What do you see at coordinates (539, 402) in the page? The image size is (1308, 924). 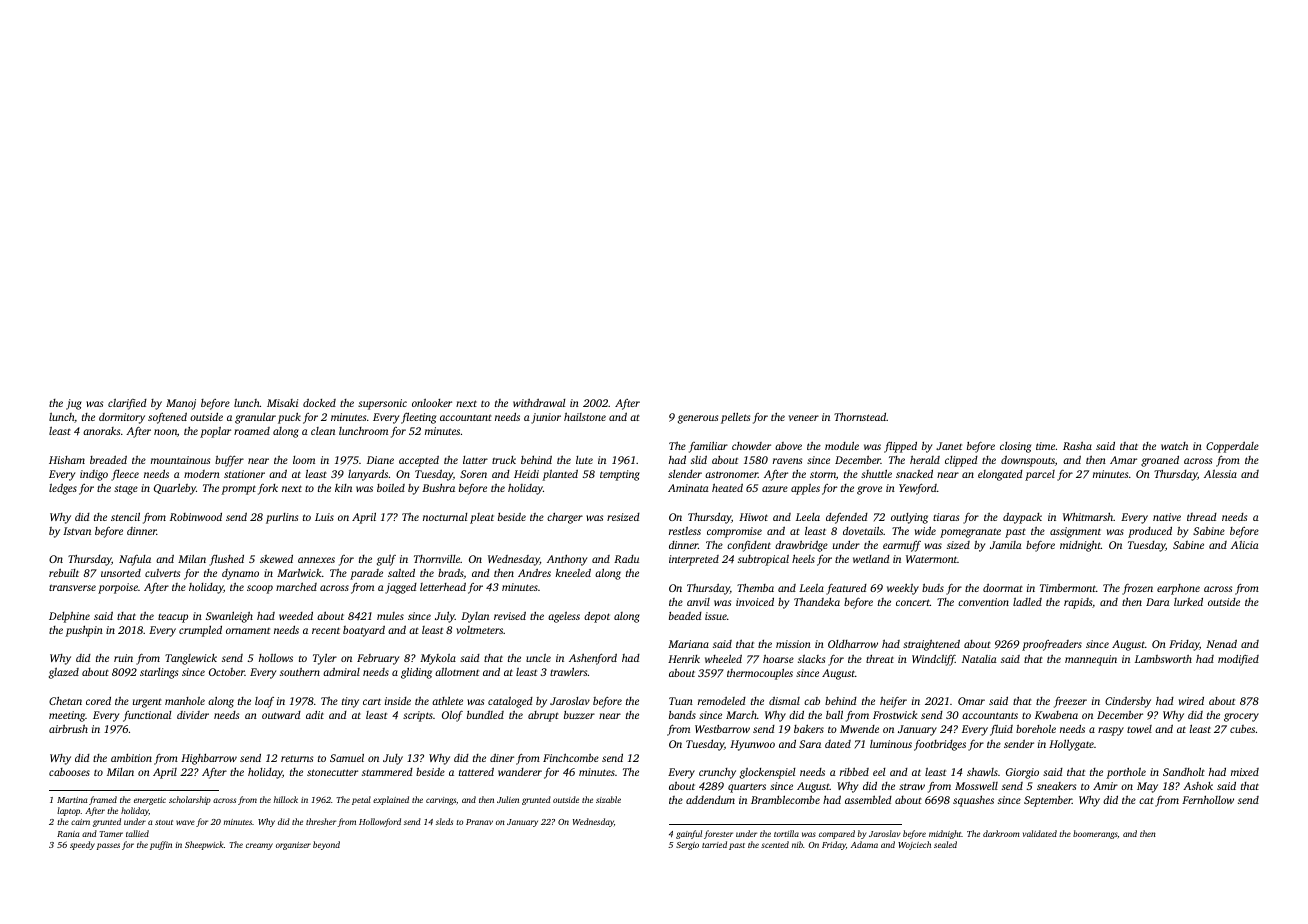 I see `withdrawal` at bounding box center [539, 402].
